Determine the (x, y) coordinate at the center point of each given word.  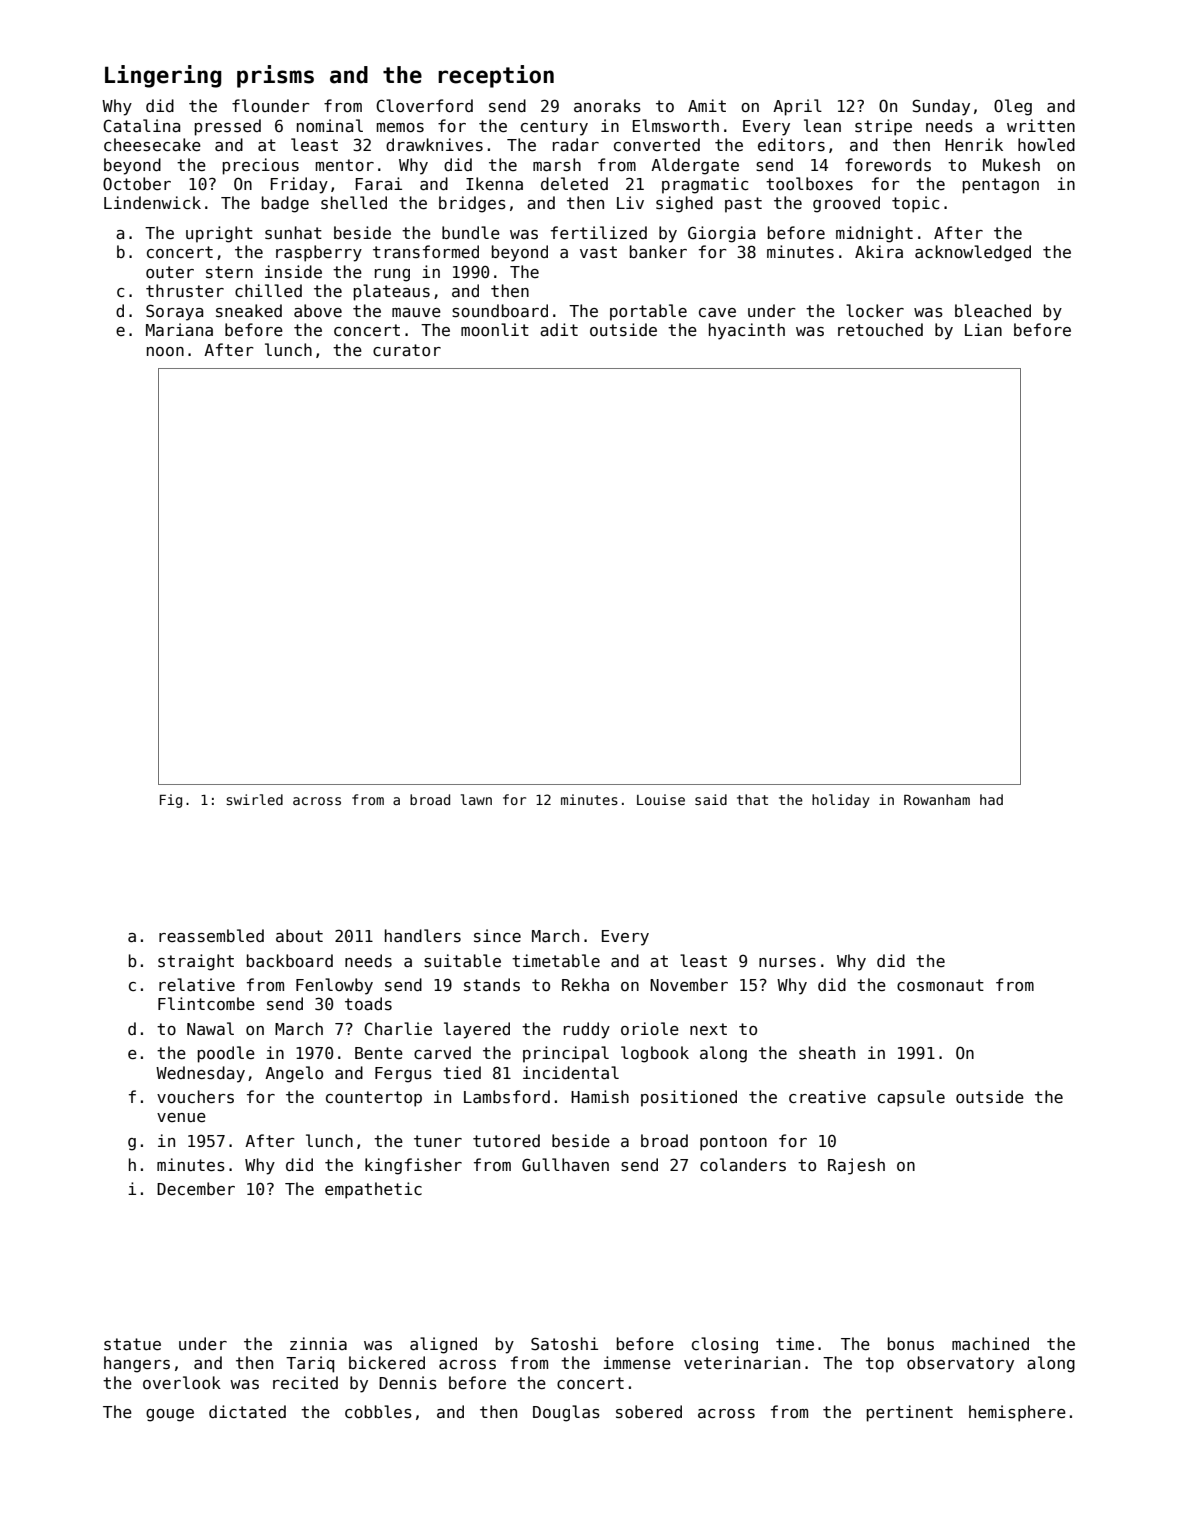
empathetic (373, 1190)
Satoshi (564, 1344)
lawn (476, 799)
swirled (254, 799)
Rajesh (856, 1166)
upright (219, 234)
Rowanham (937, 799)
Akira (879, 251)
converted (657, 144)
